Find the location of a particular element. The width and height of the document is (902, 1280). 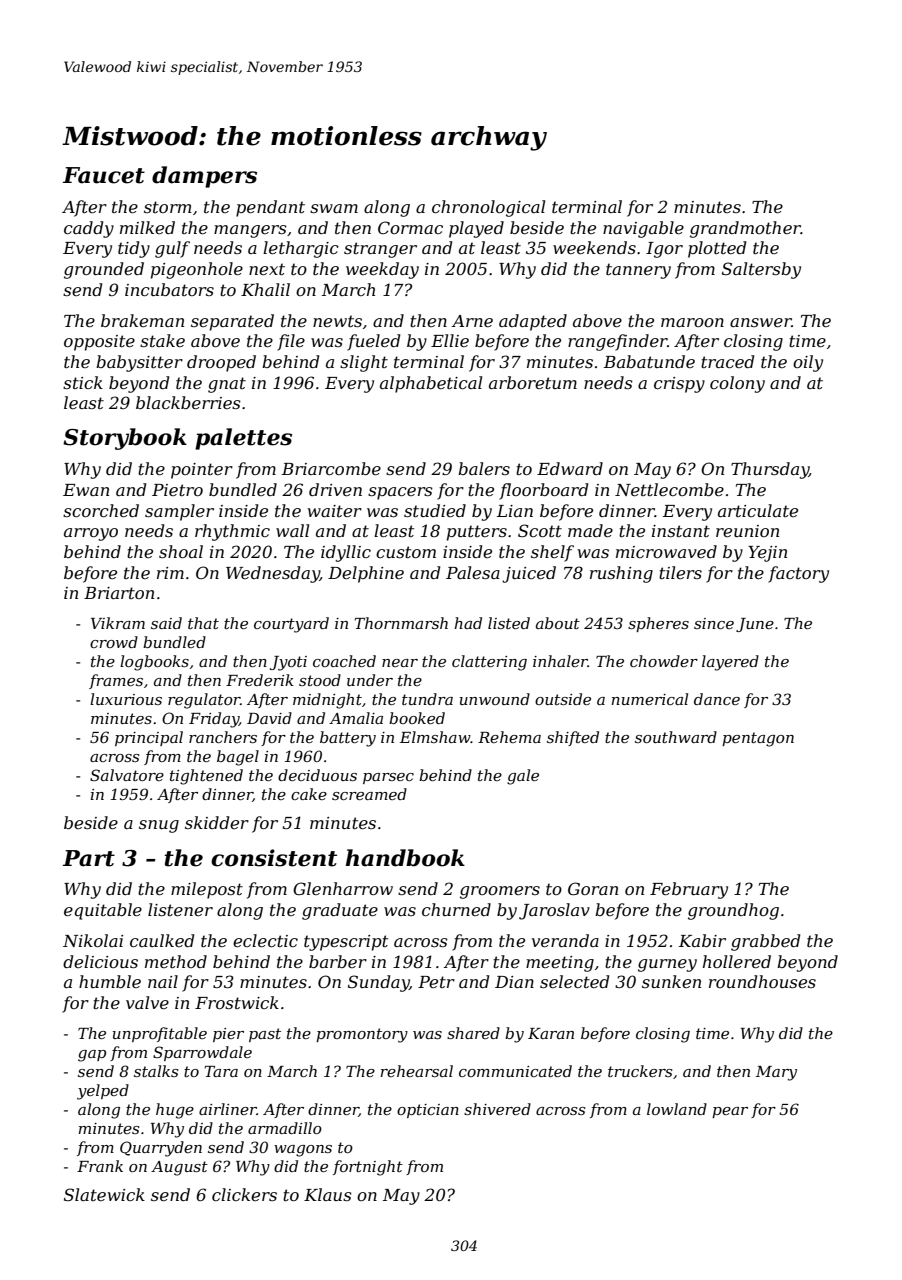

traced is located at coordinates (727, 361).
